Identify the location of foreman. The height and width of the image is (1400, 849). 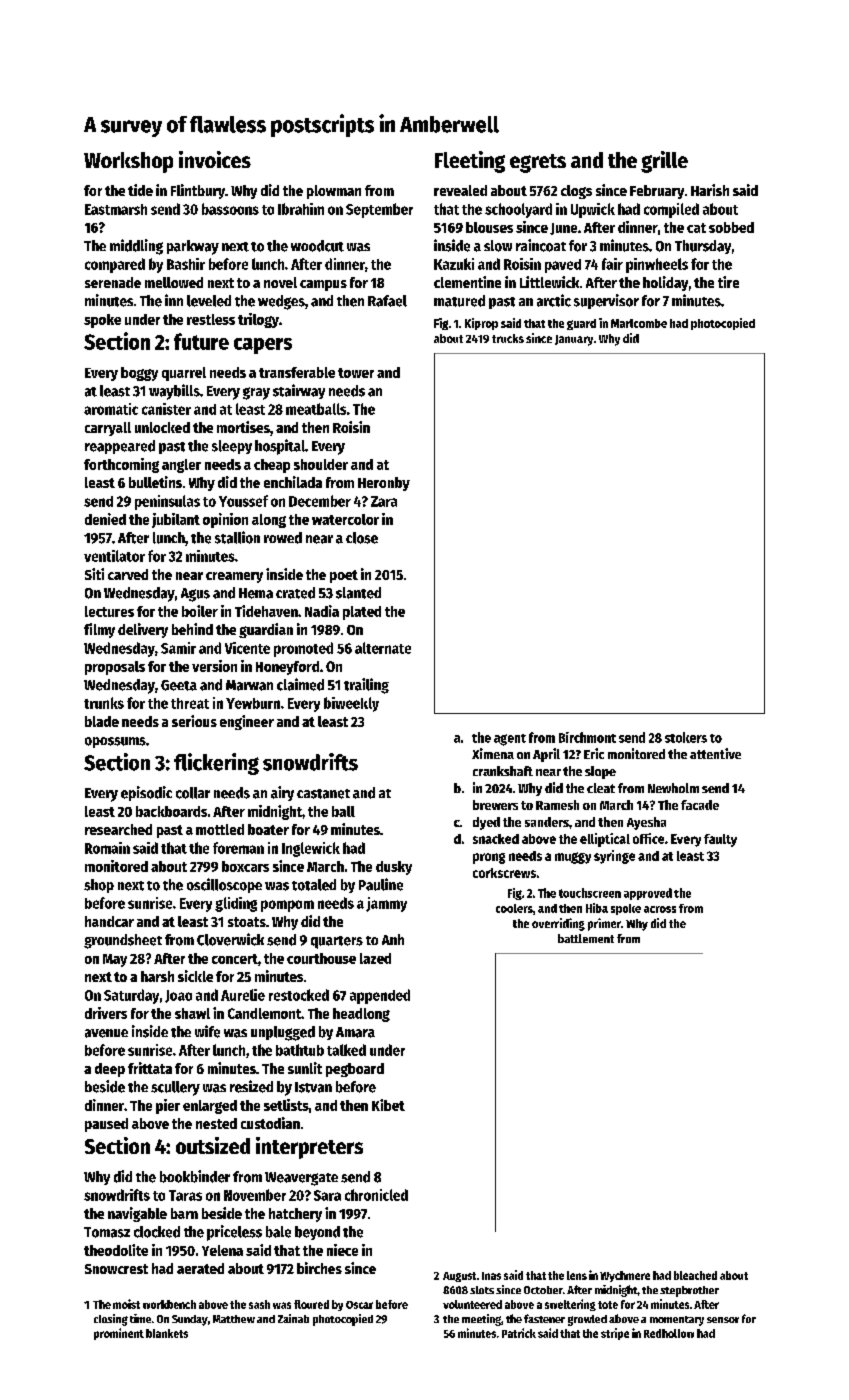
(238, 848).
